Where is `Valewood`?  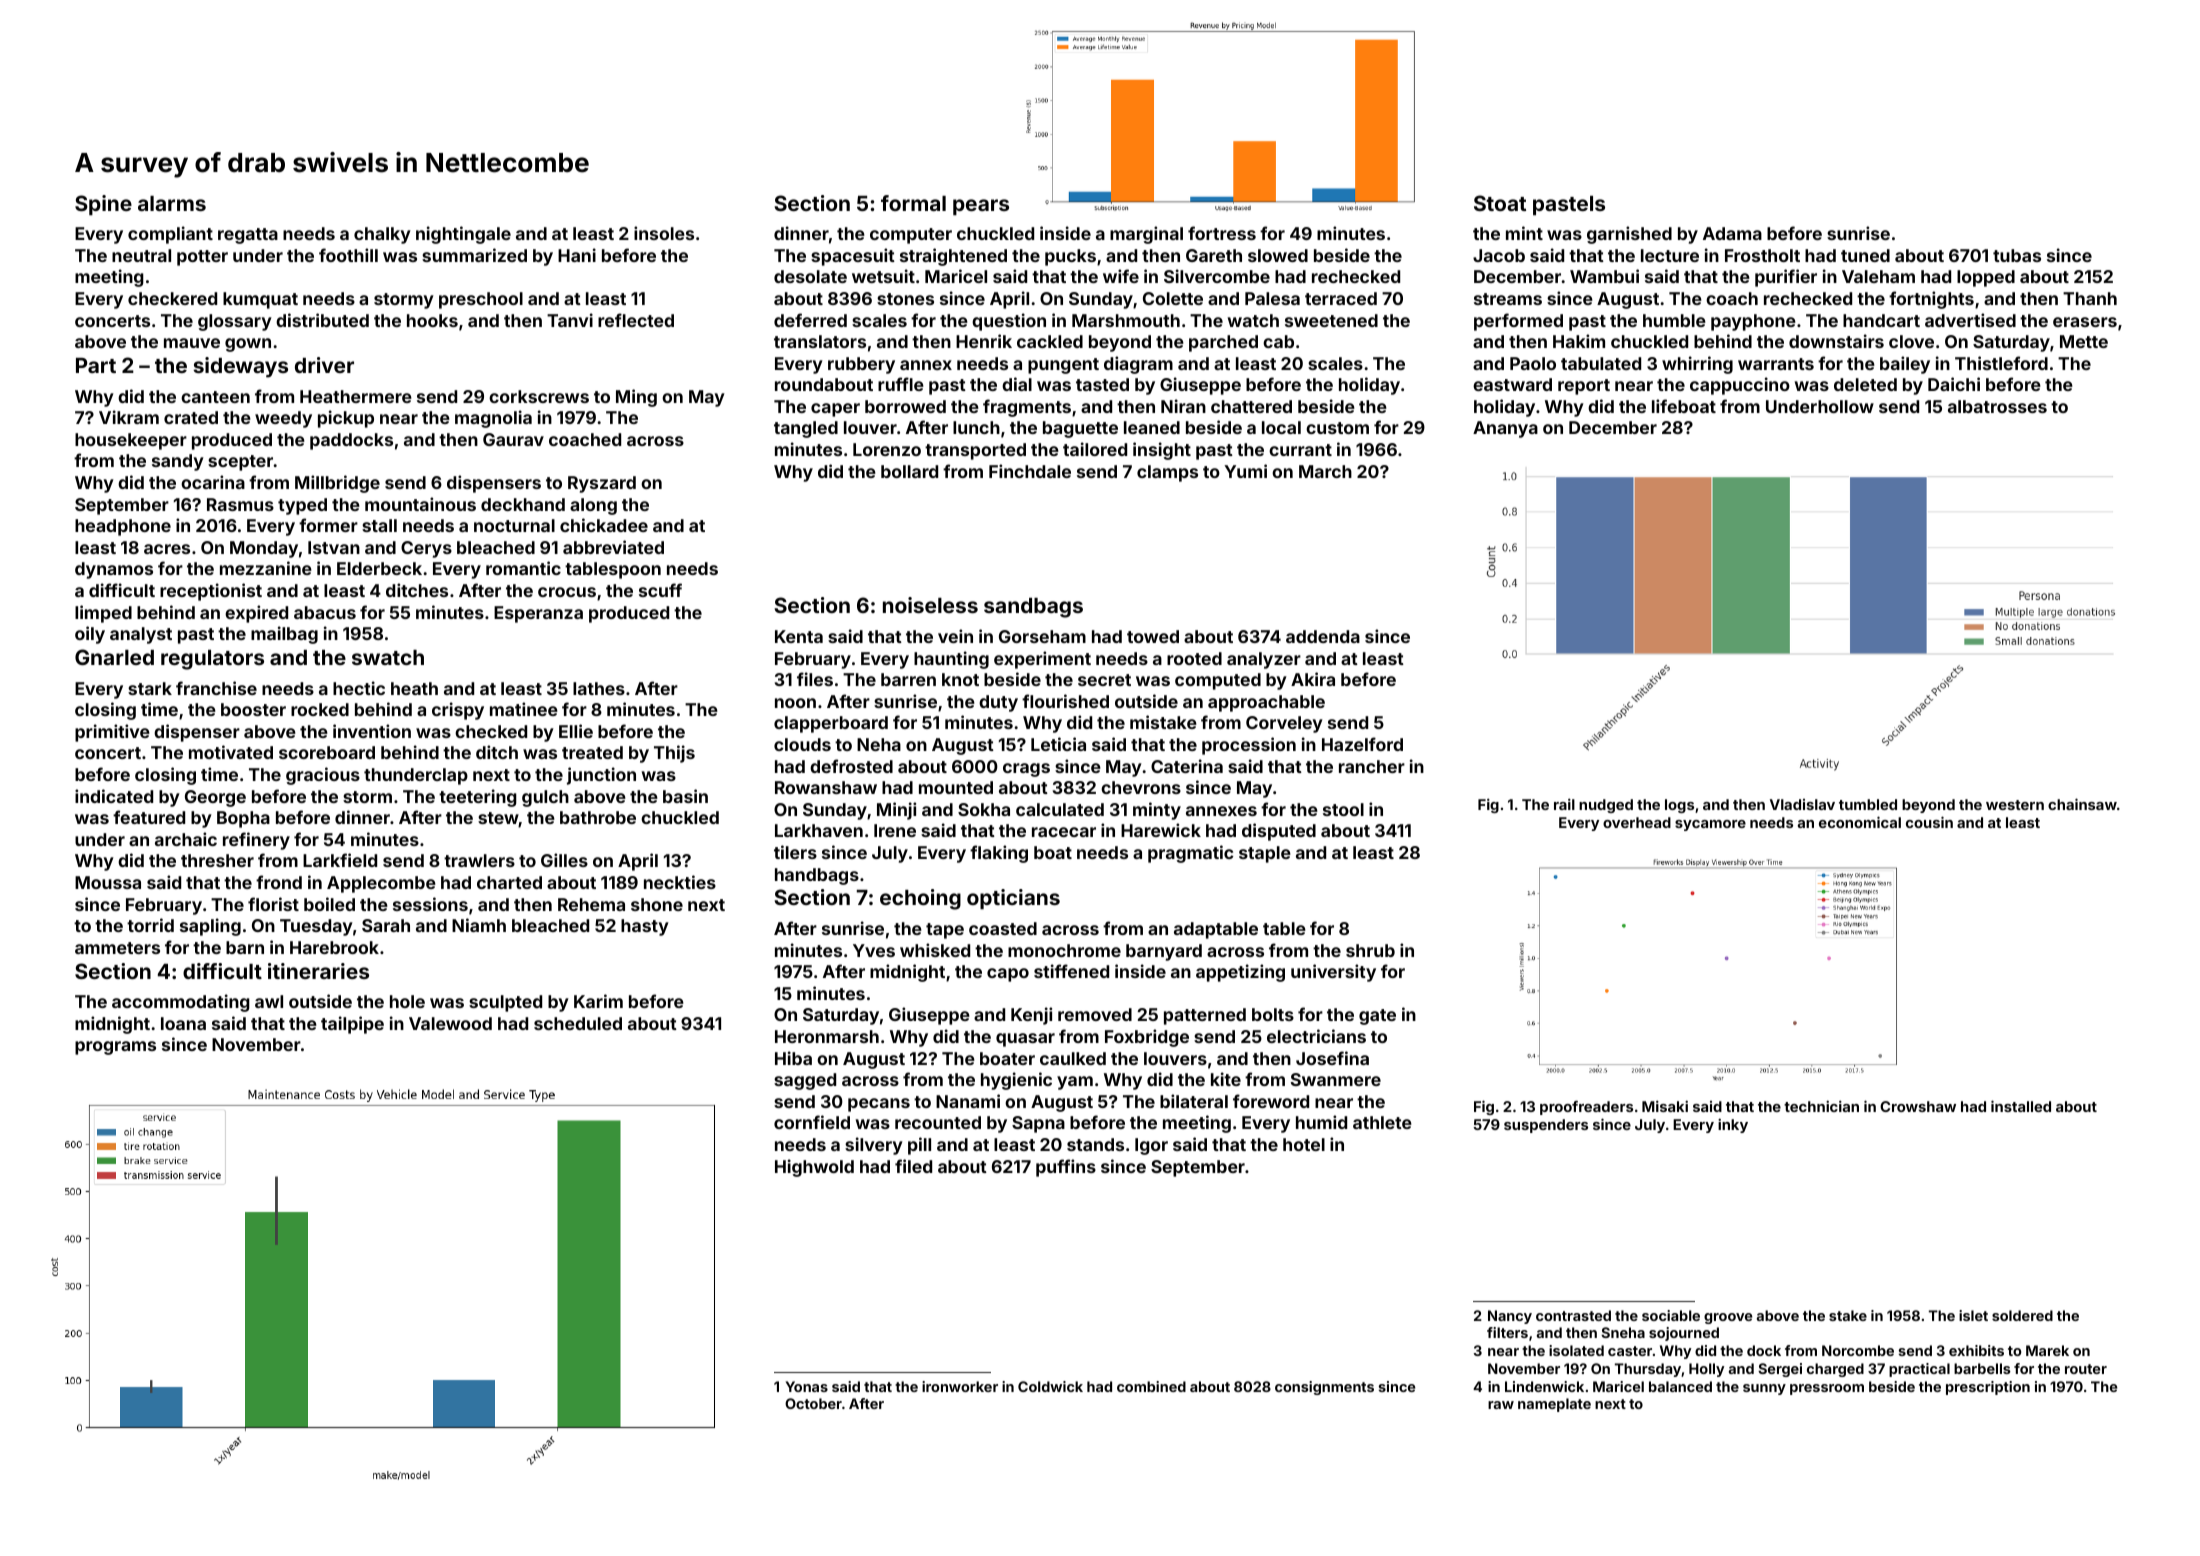
Valewood is located at coordinates (450, 1023).
